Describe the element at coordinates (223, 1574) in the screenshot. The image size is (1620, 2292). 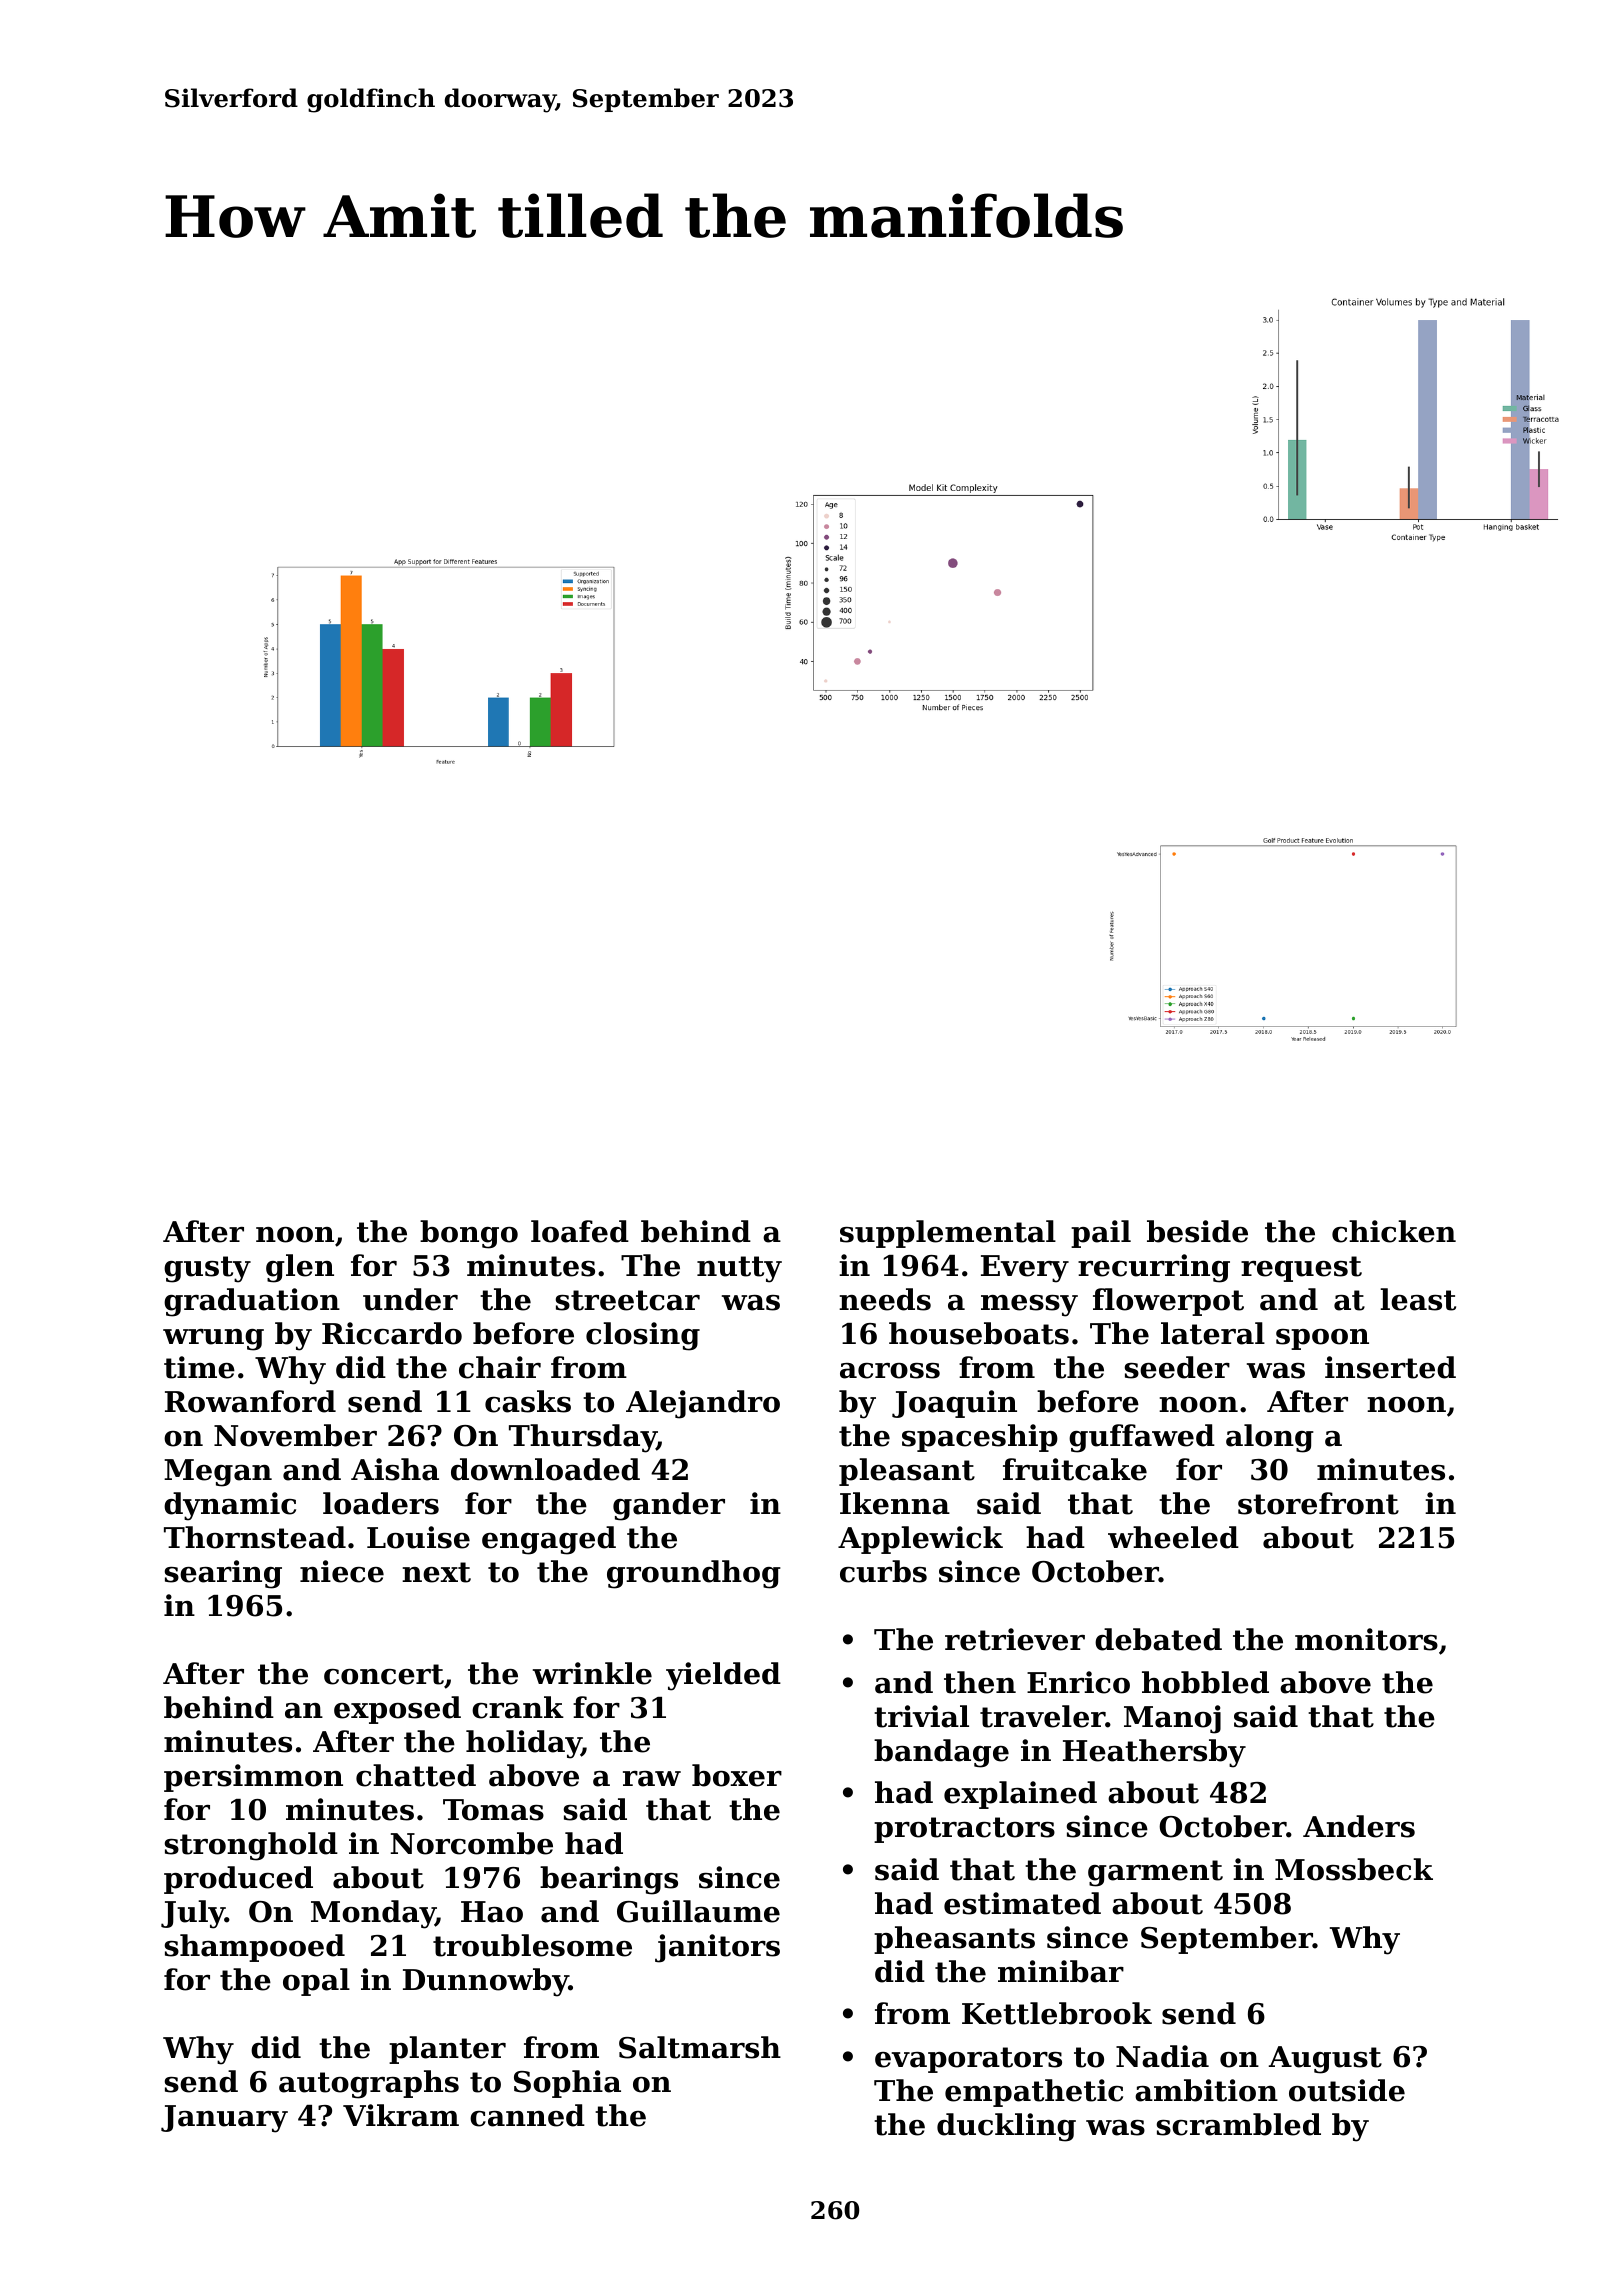
I see `searing` at that location.
